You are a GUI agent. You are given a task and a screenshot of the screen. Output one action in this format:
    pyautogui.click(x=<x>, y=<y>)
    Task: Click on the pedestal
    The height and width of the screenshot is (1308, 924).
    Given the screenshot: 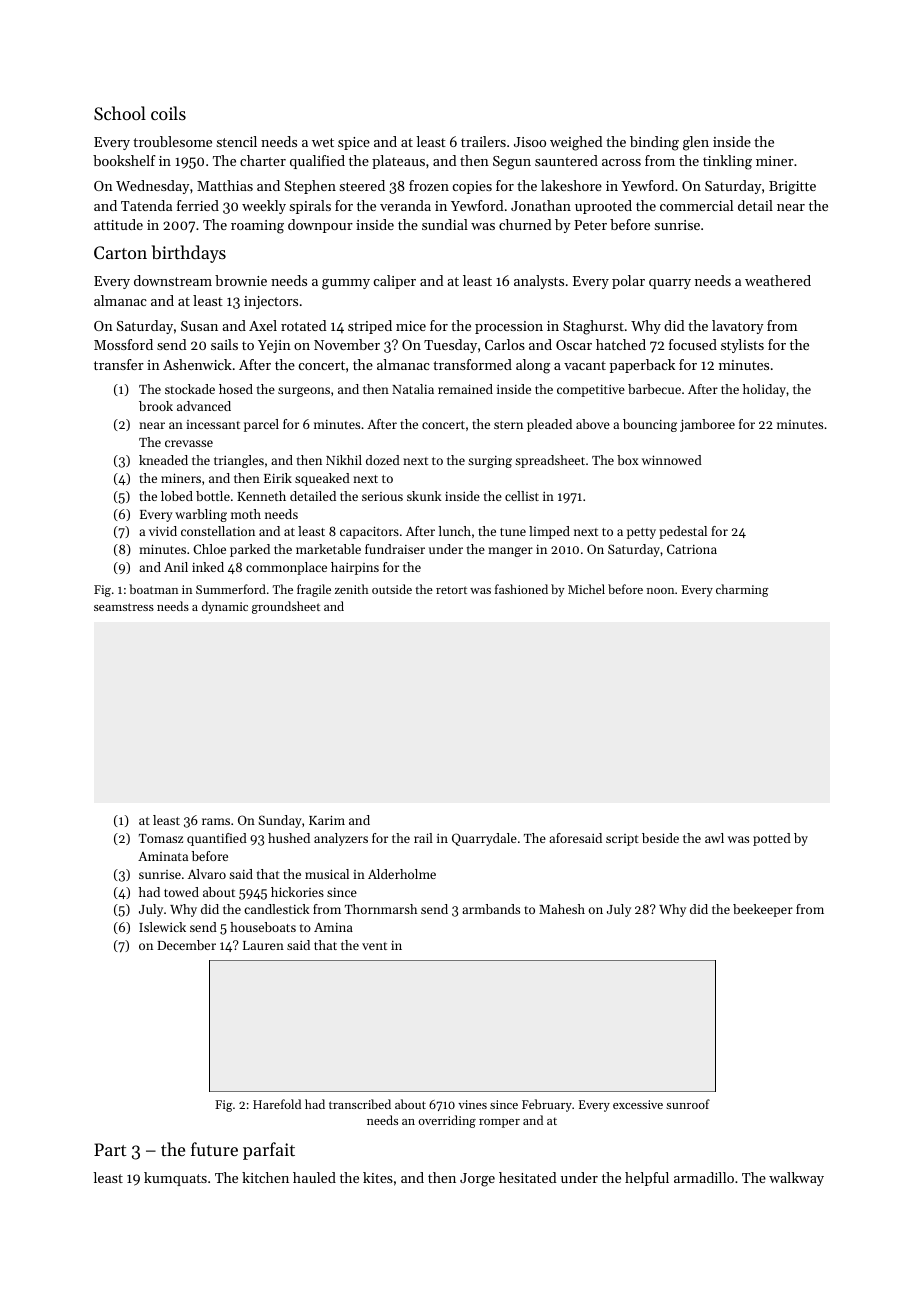 What is the action you would take?
    pyautogui.click(x=683, y=532)
